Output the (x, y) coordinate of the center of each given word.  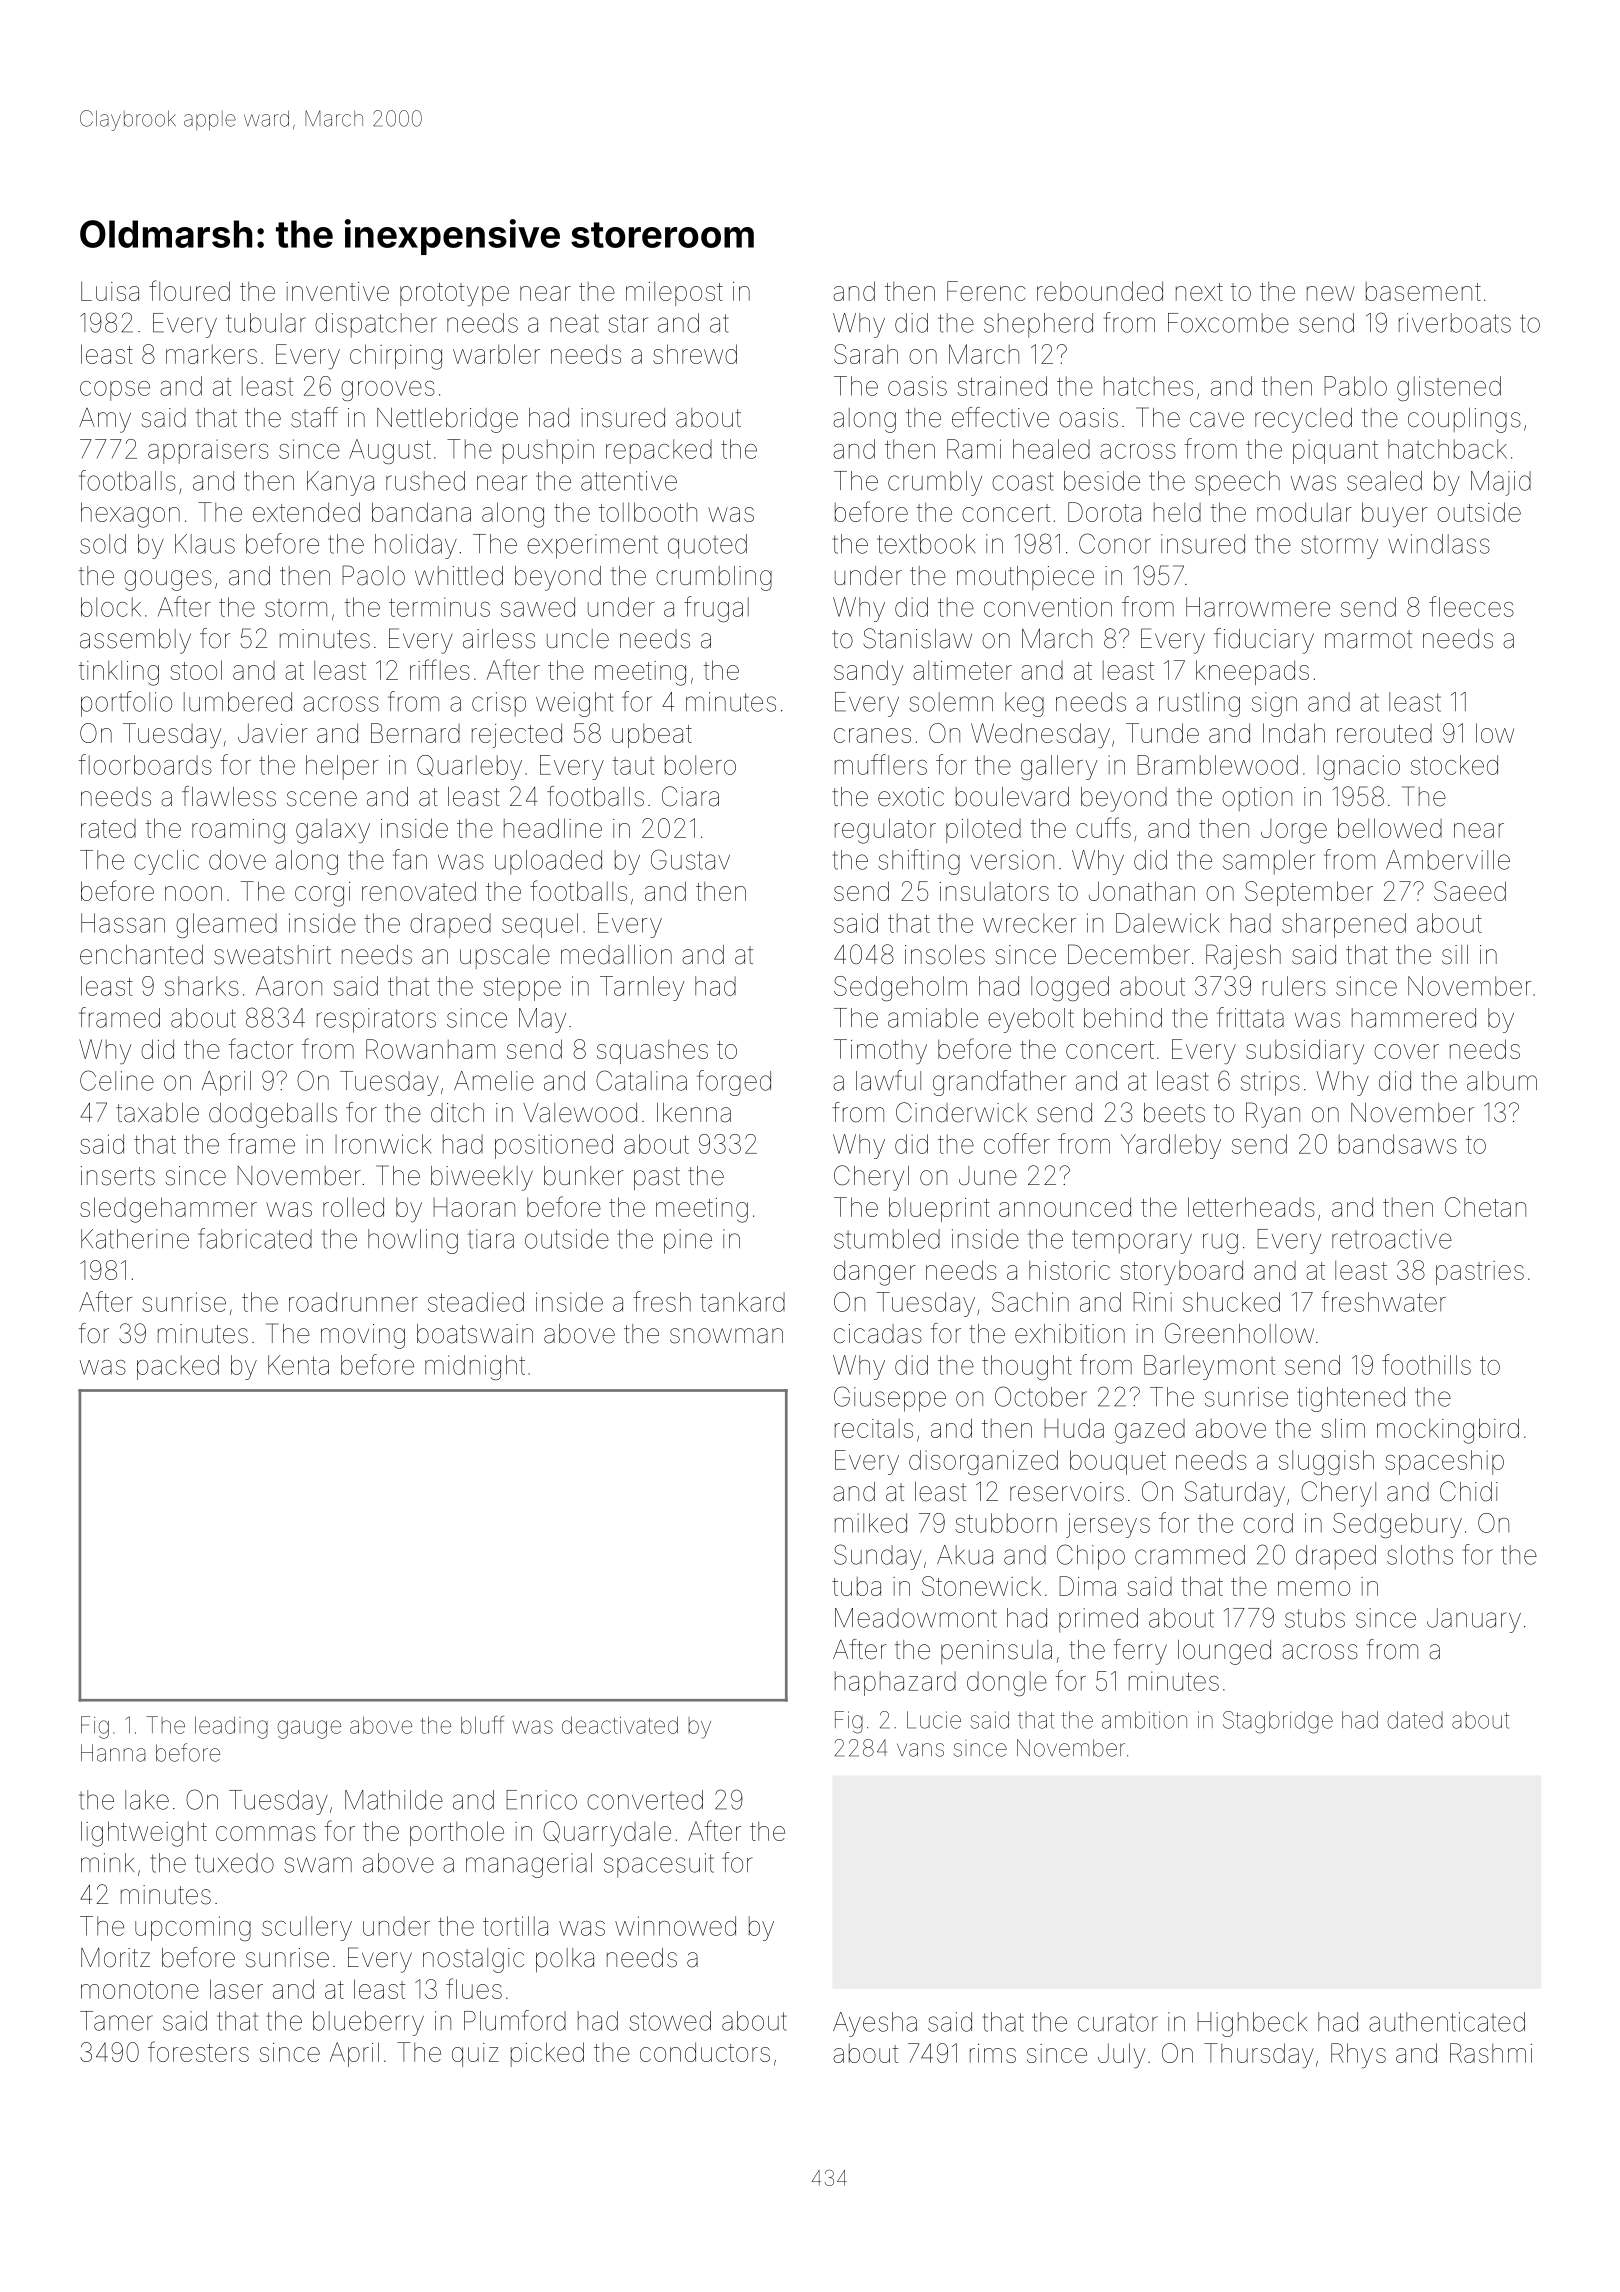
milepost (674, 294)
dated (1415, 1720)
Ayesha (875, 2024)
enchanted (141, 955)
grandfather (999, 1083)
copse (115, 391)
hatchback (1447, 449)
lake (147, 1800)
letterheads (1251, 1207)
